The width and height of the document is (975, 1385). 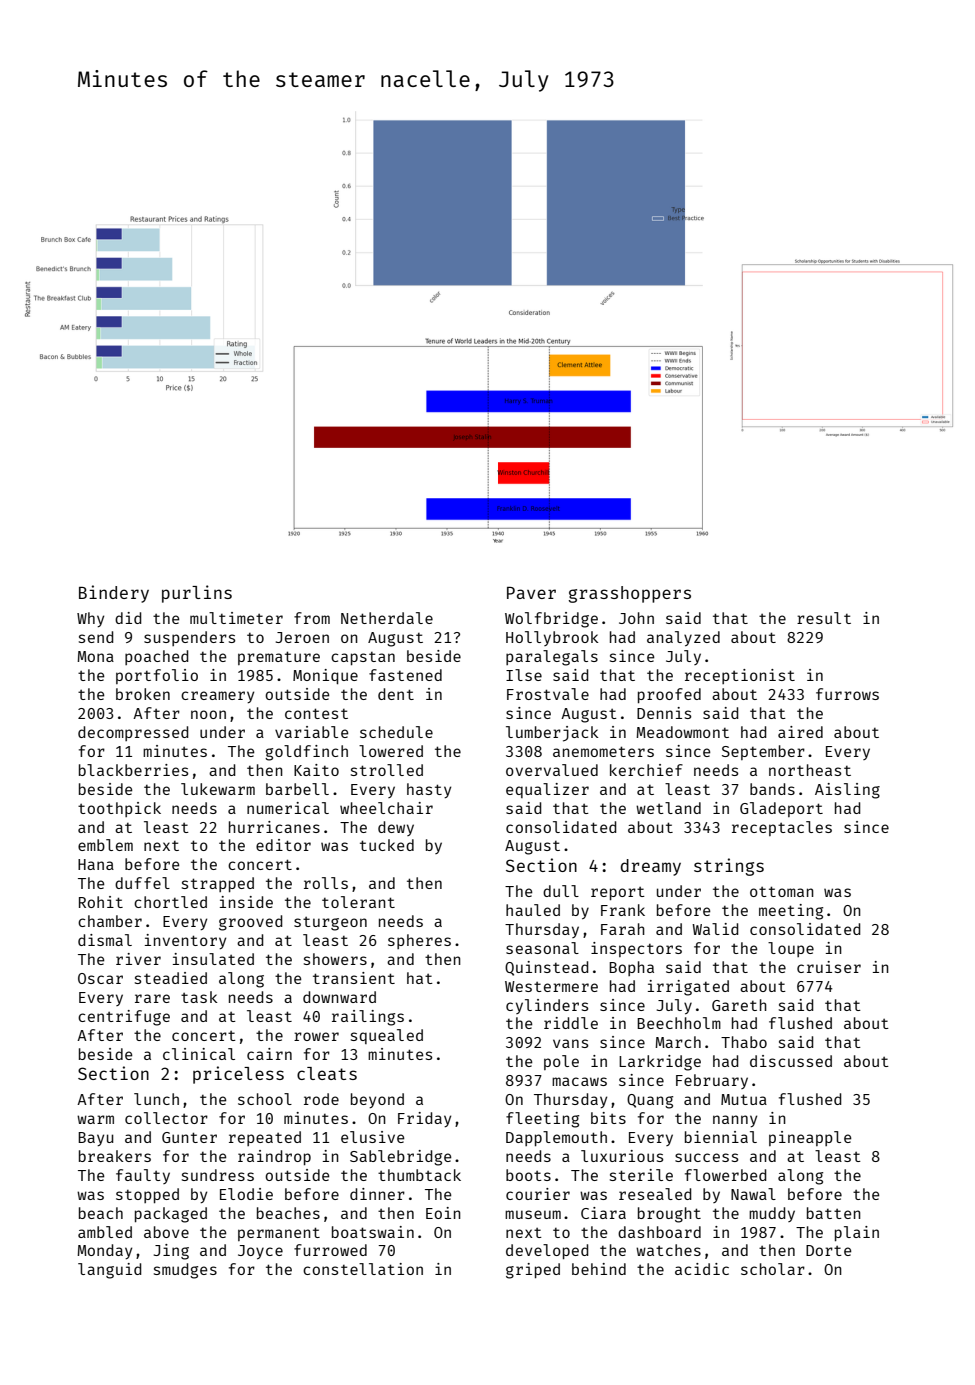 What do you see at coordinates (363, 1269) in the document?
I see `constellation` at bounding box center [363, 1269].
